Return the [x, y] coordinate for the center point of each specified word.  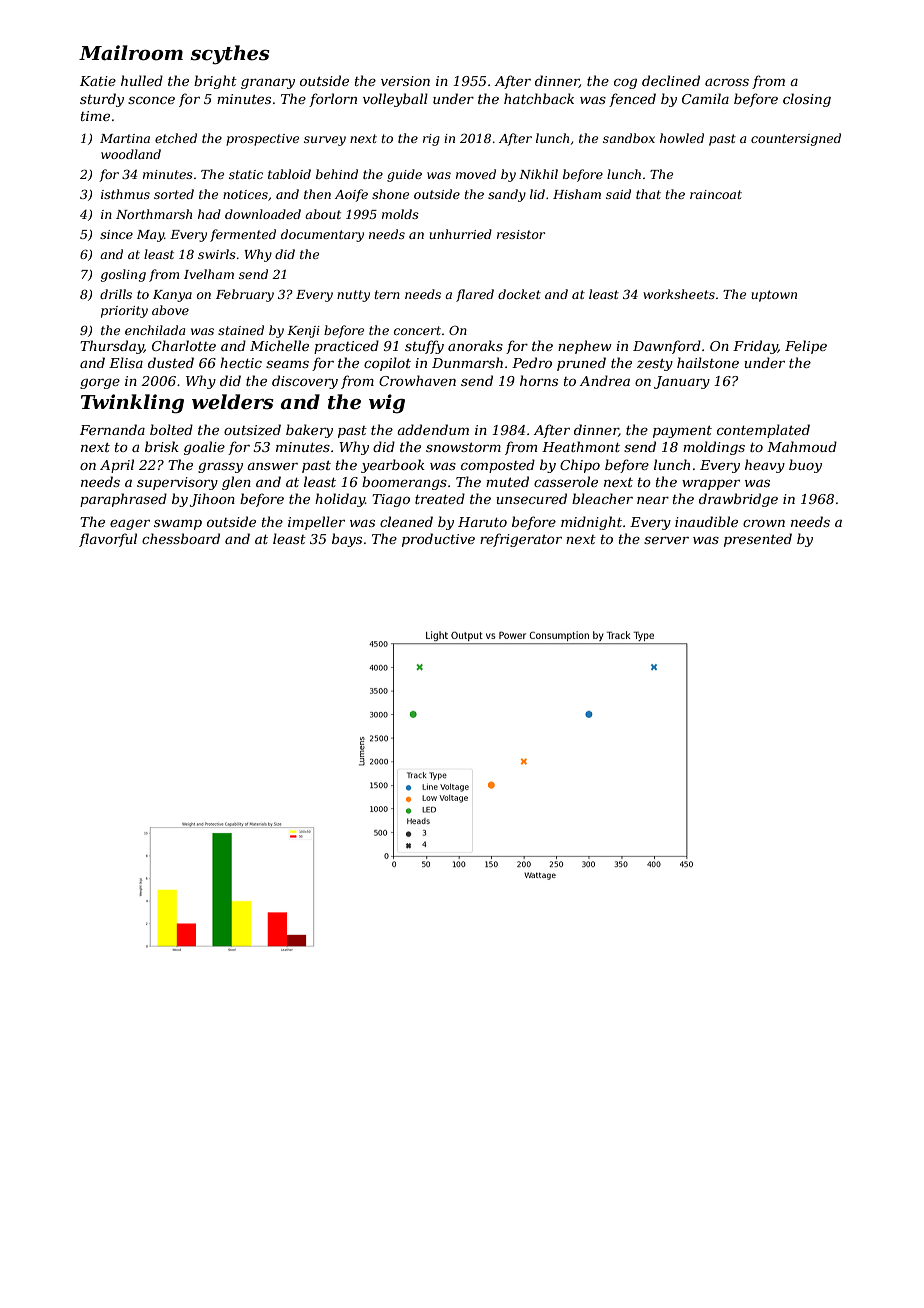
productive [438, 540]
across [727, 82]
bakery [309, 431]
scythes [230, 55]
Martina [125, 138]
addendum [433, 429]
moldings [714, 448]
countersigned [796, 139]
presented [758, 540]
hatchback [539, 98]
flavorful [108, 540]
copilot [387, 364]
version [405, 81]
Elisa [126, 362]
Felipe [806, 347]
